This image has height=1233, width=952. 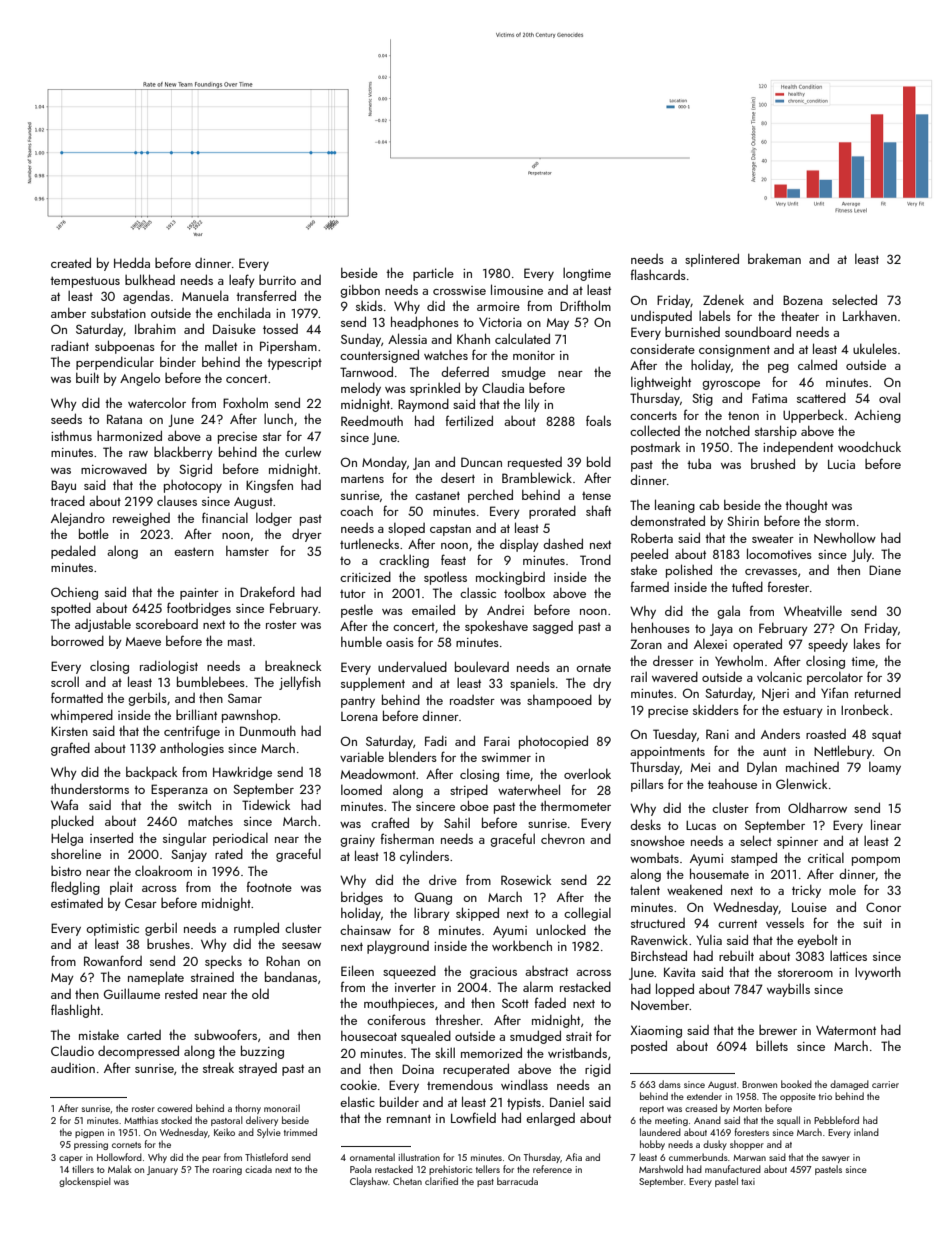 I want to click on theater, so click(x=800, y=316).
